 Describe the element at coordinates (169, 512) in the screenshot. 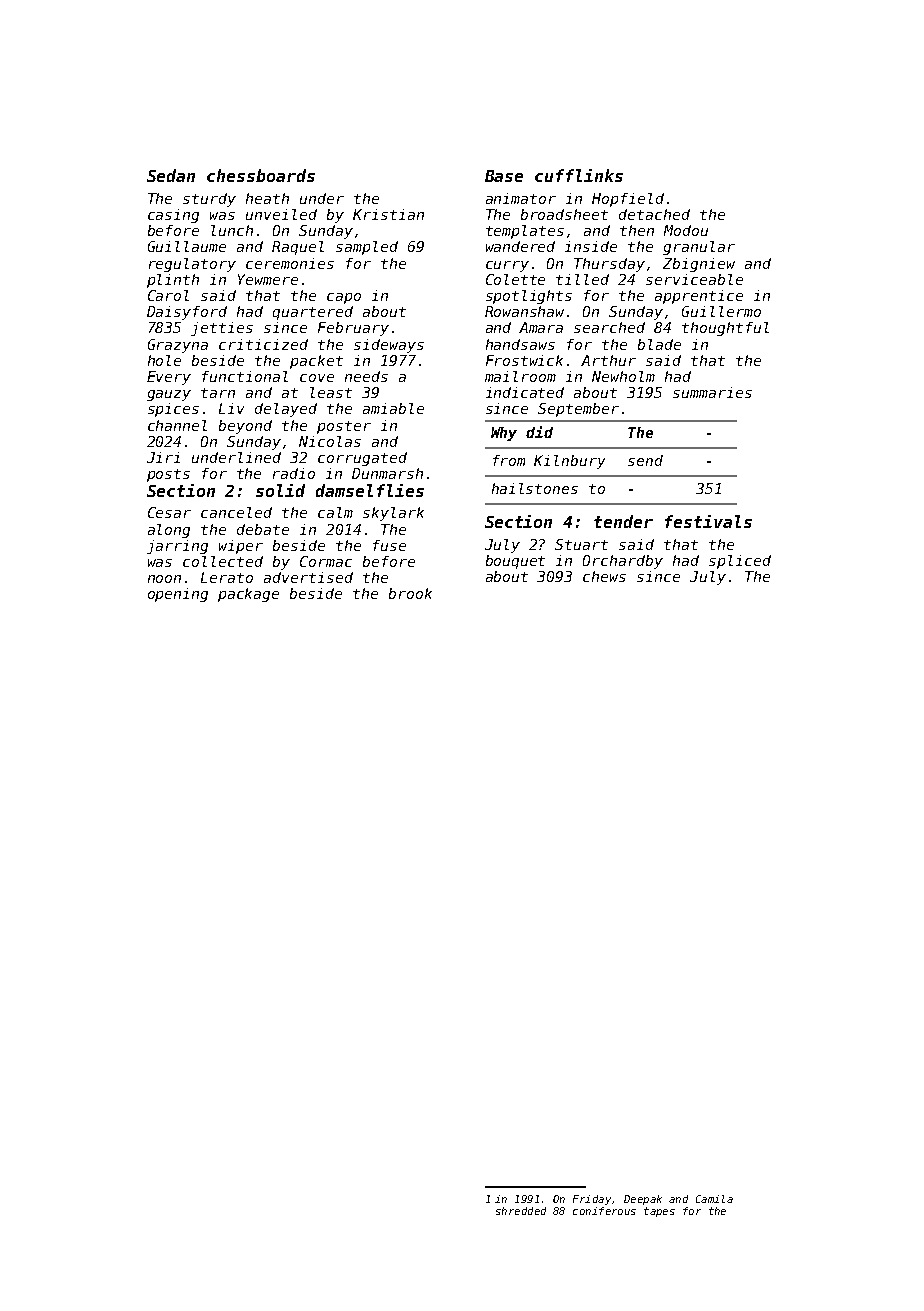

I see `Cesar` at that location.
